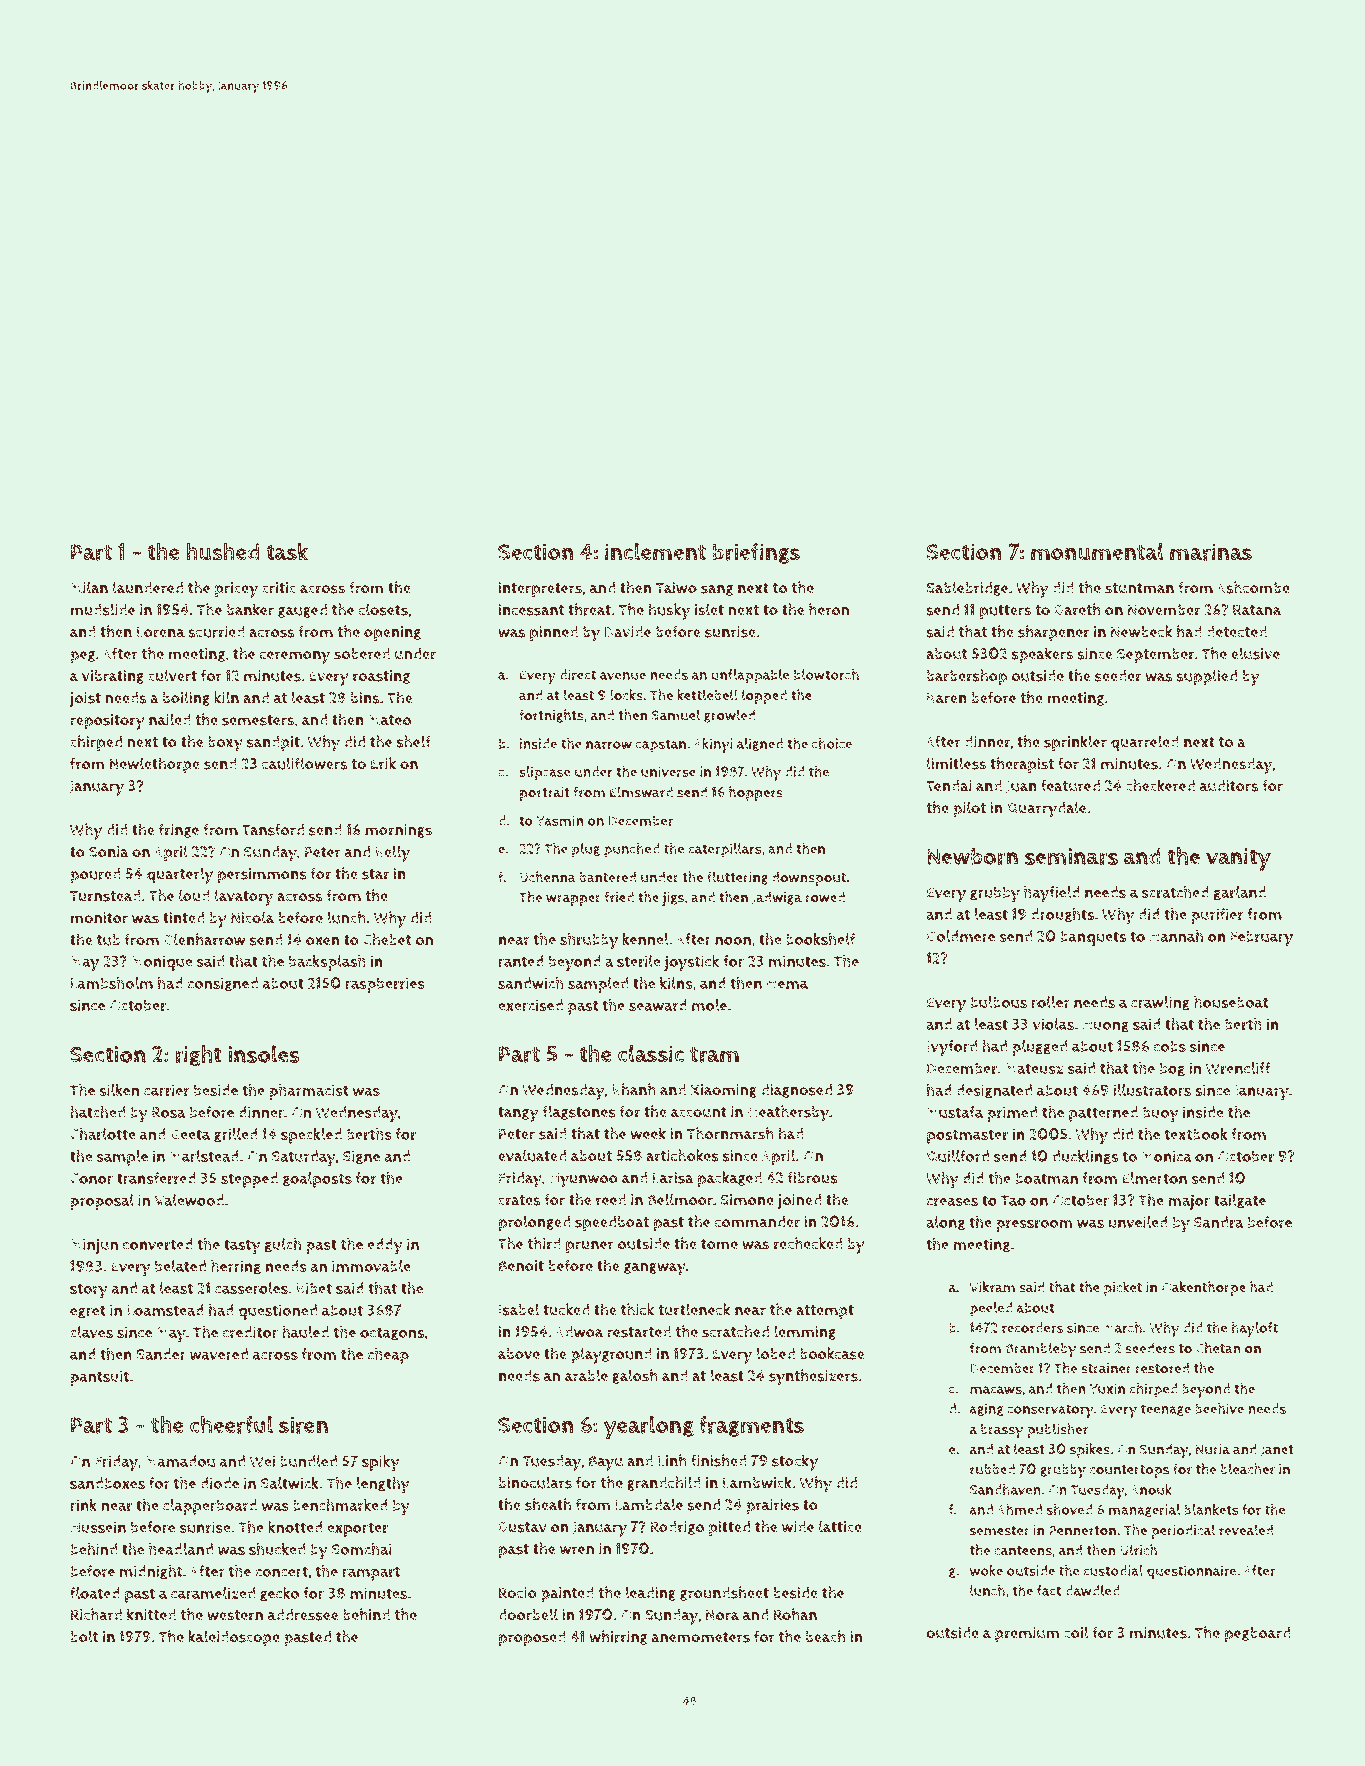  Describe the element at coordinates (1034, 1225) in the document. I see `pressroom` at that location.
